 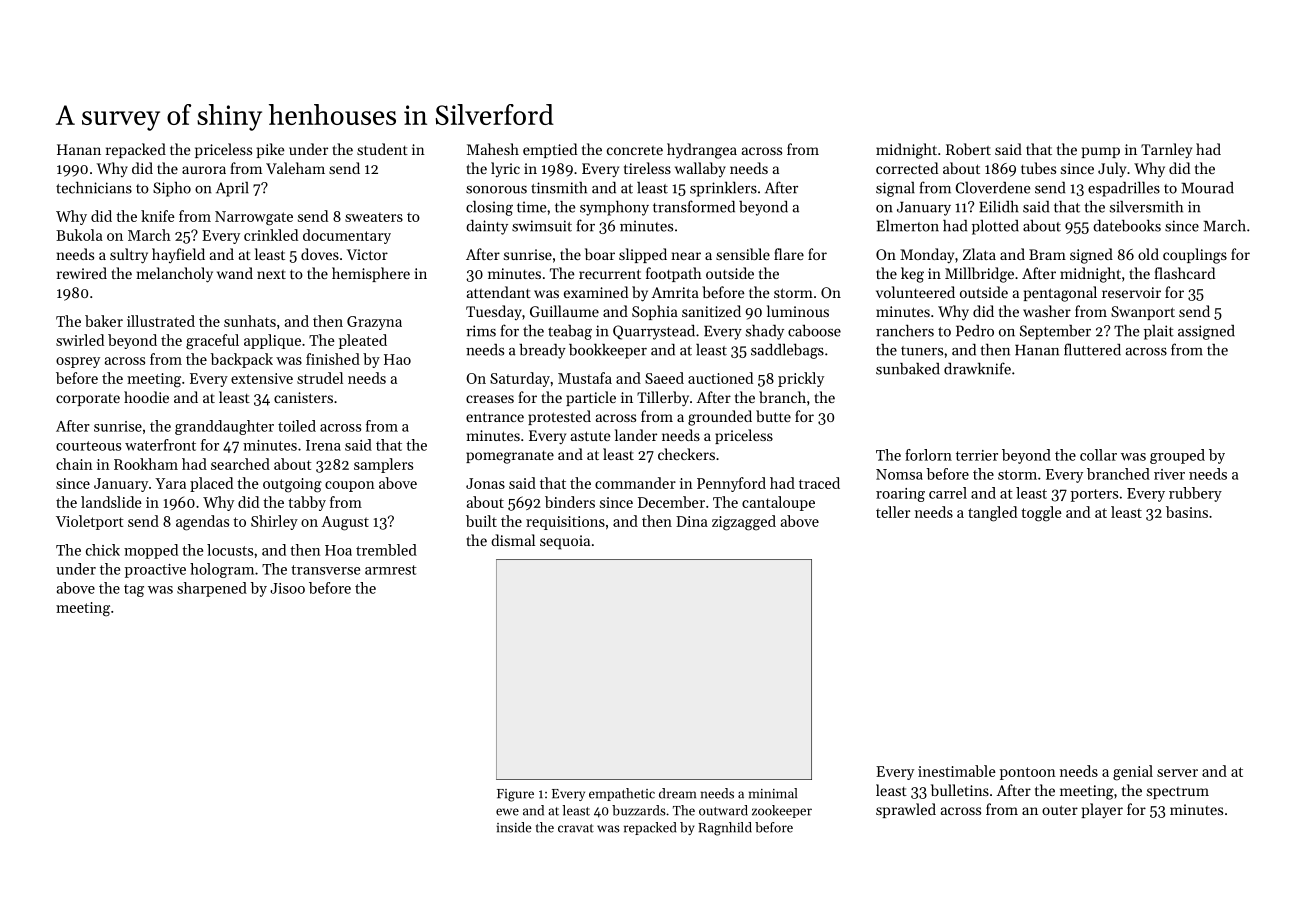 What do you see at coordinates (576, 828) in the document?
I see `cravat` at bounding box center [576, 828].
